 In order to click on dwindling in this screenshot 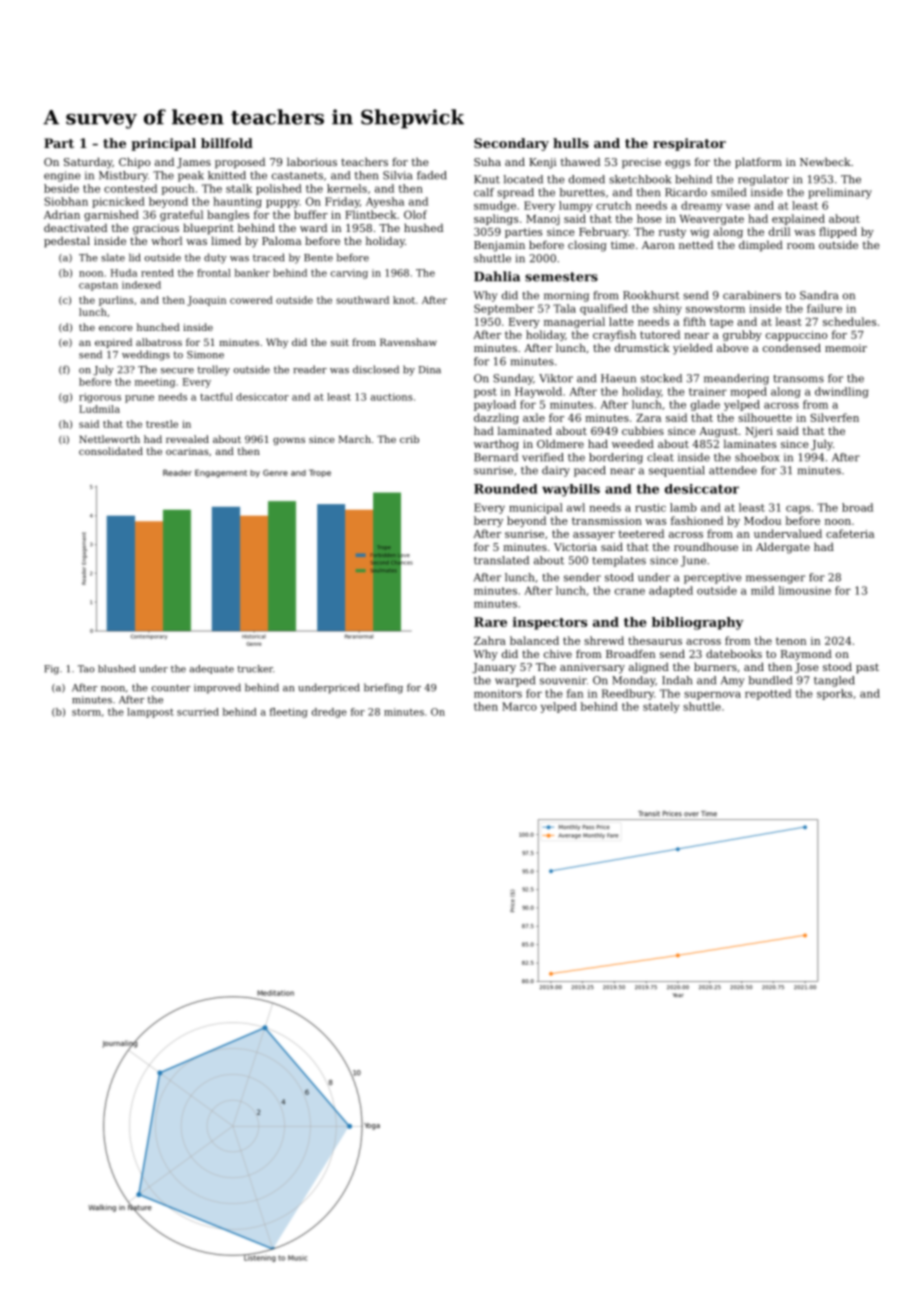, I will do `click(842, 392)`.
